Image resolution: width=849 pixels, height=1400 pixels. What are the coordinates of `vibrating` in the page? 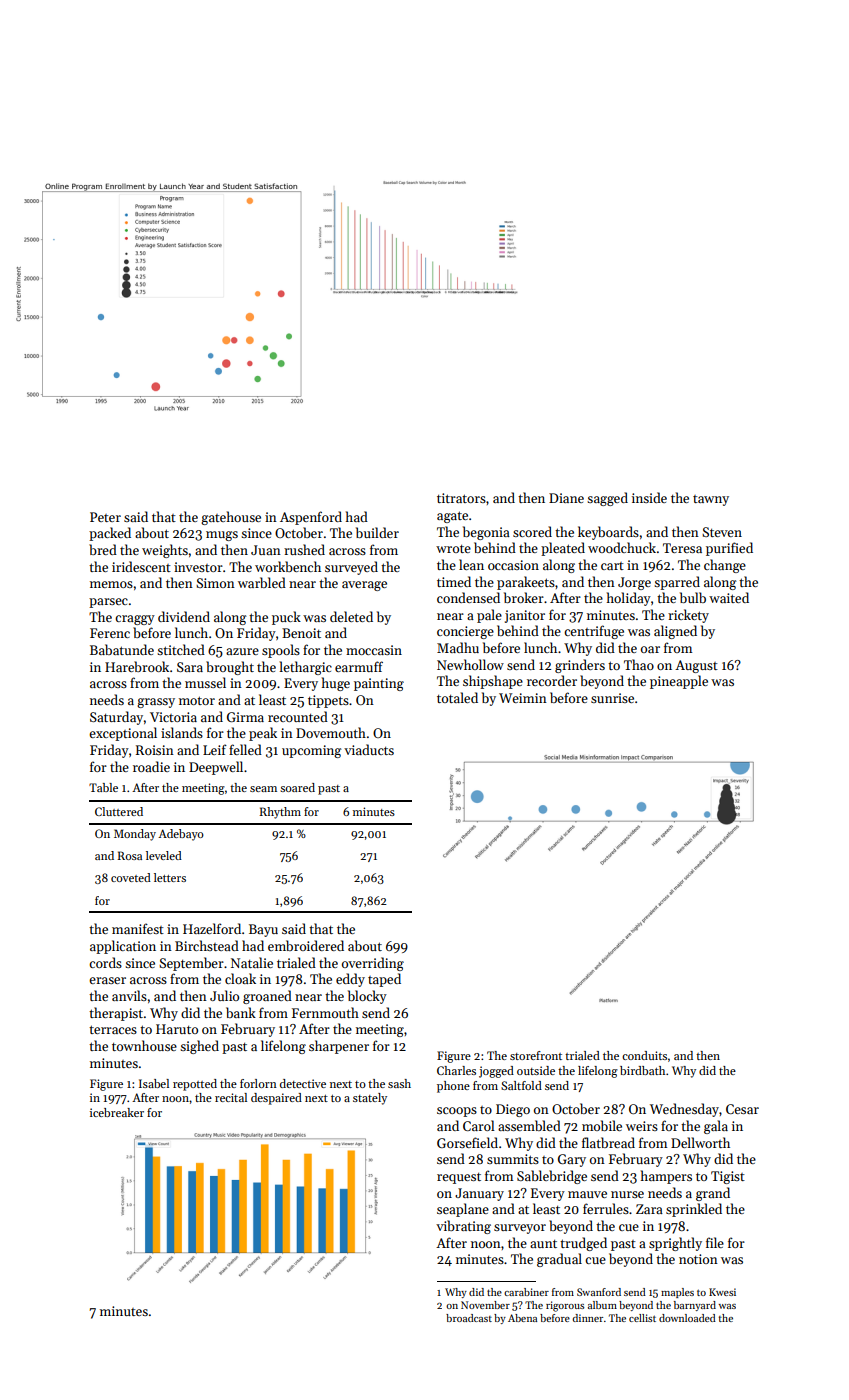 It's located at (463, 1227).
